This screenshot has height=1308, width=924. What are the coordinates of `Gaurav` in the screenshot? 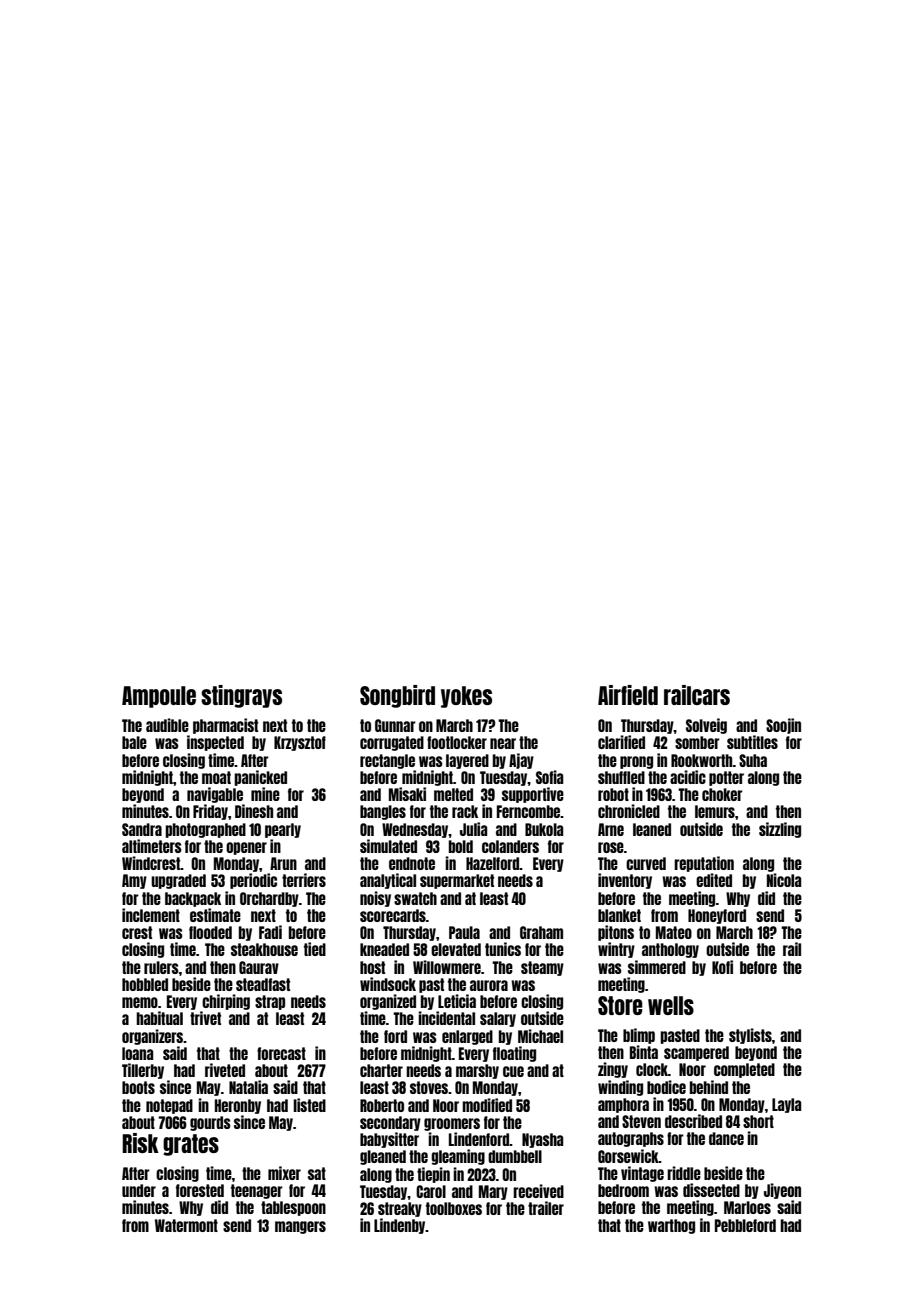 It's located at (259, 967).
